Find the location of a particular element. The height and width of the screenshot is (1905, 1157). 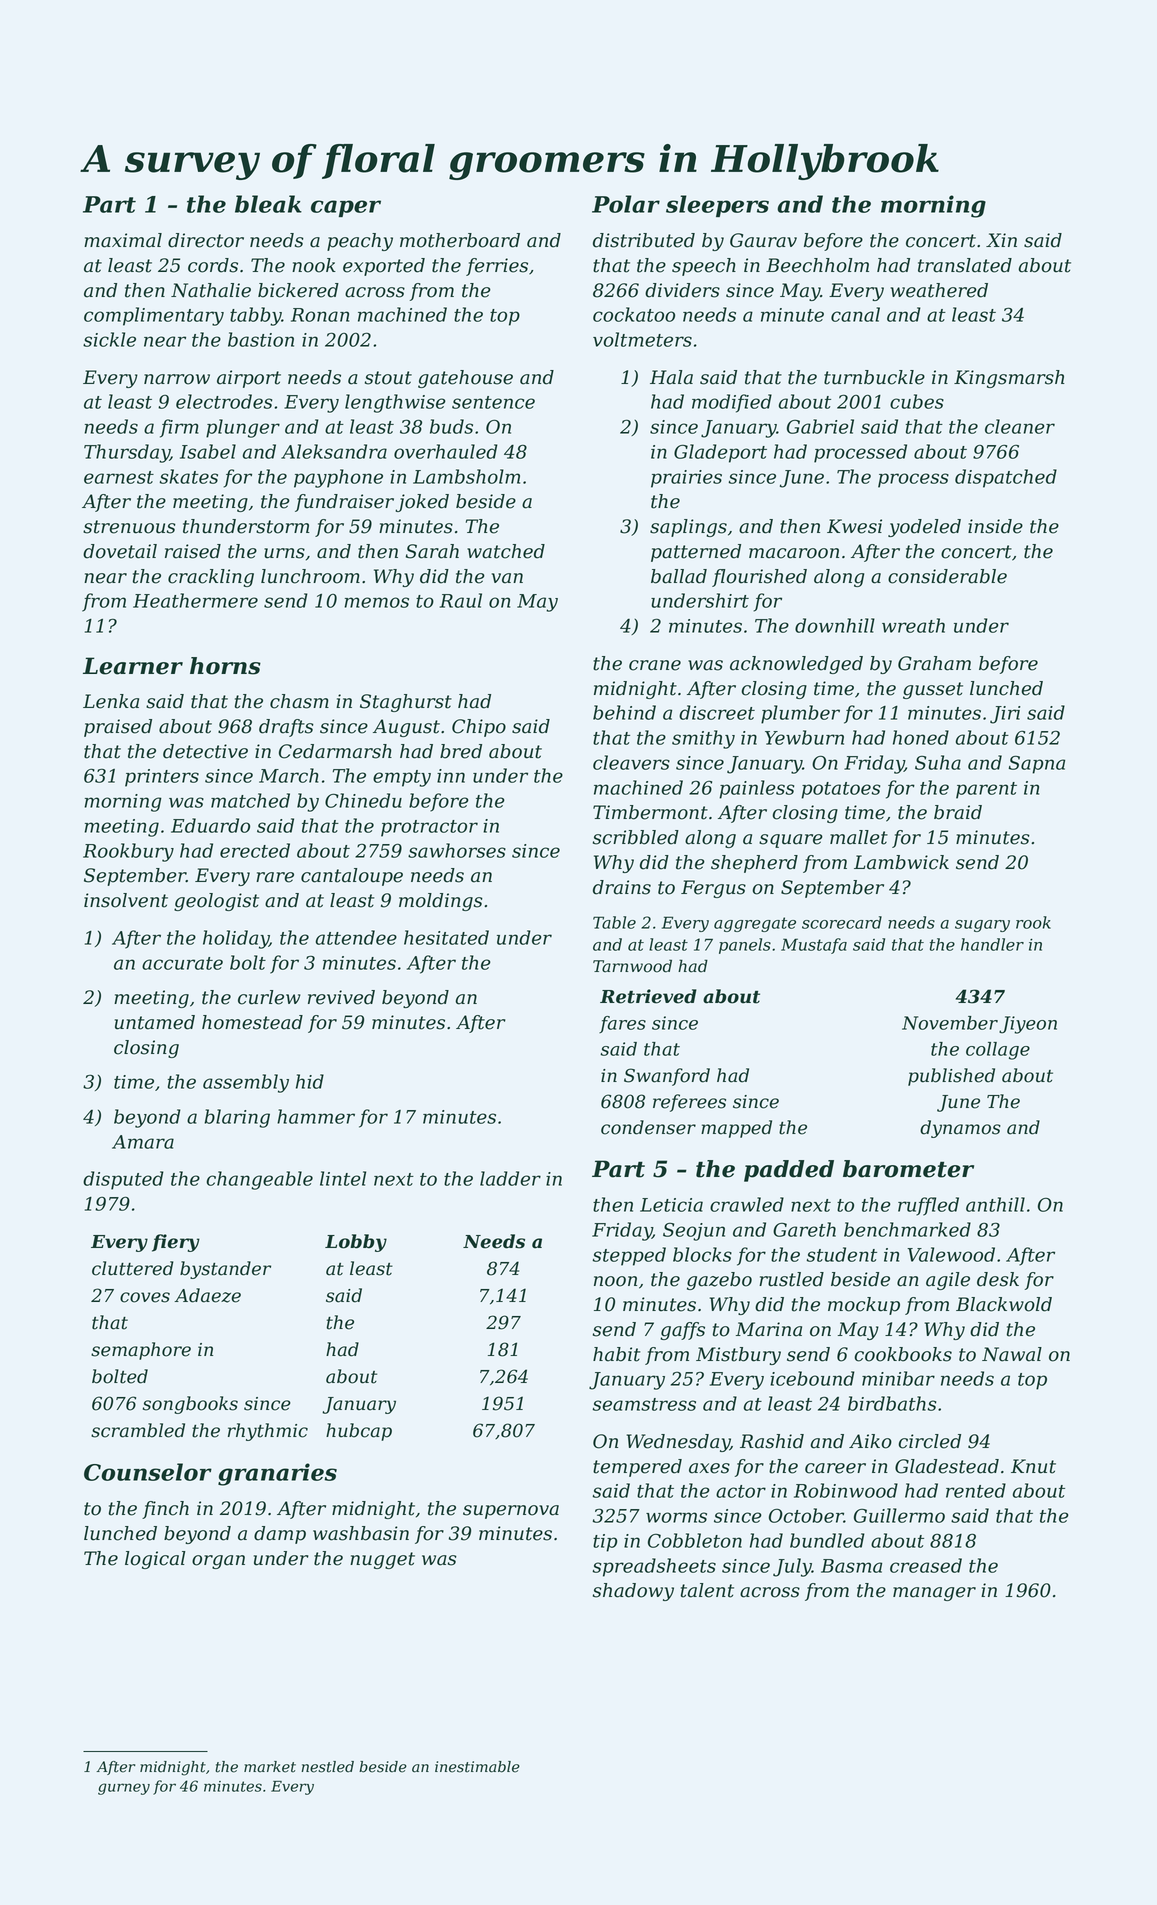

seamstress is located at coordinates (644, 1404).
